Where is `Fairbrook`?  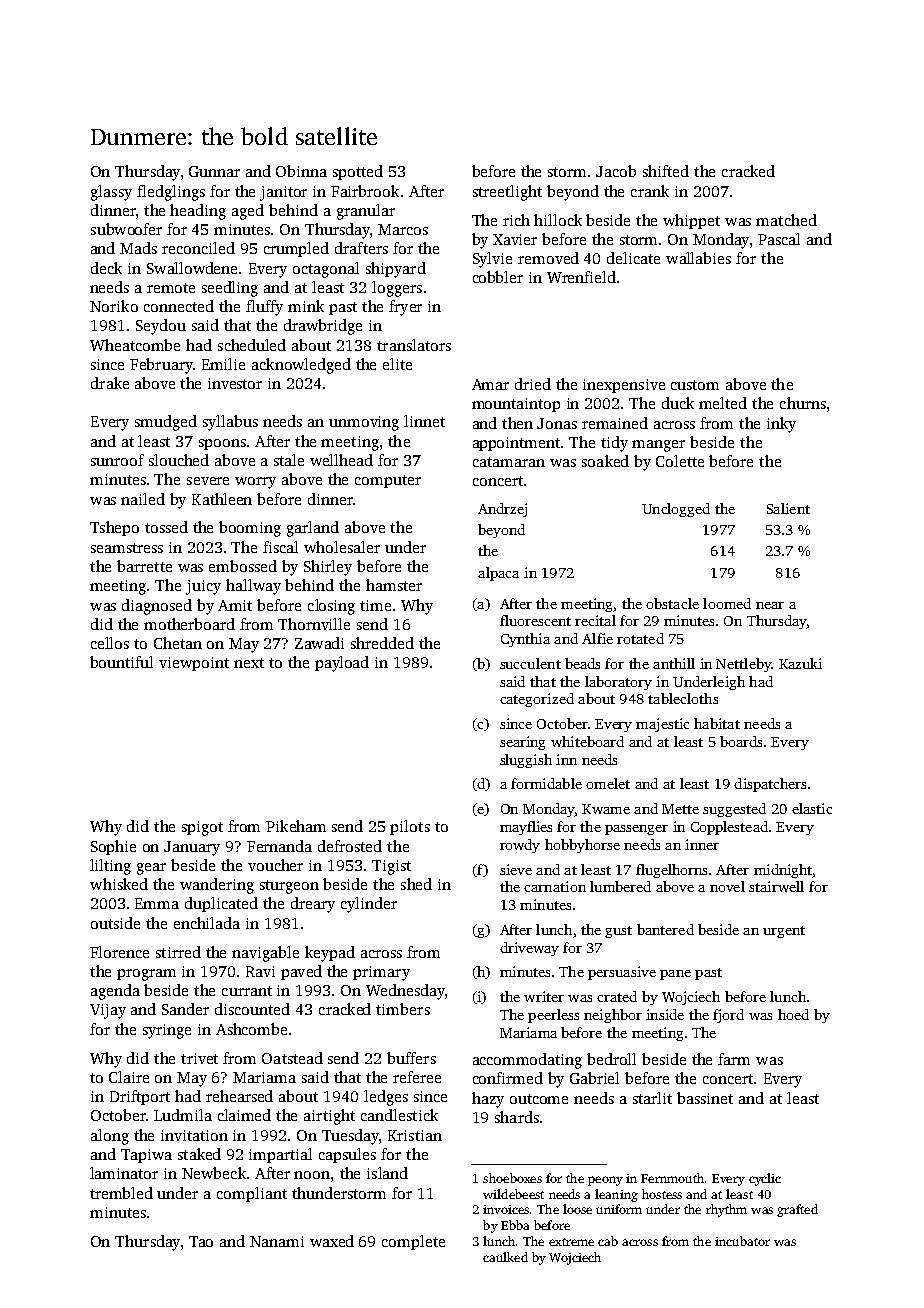
Fairbrook is located at coordinates (365, 191).
